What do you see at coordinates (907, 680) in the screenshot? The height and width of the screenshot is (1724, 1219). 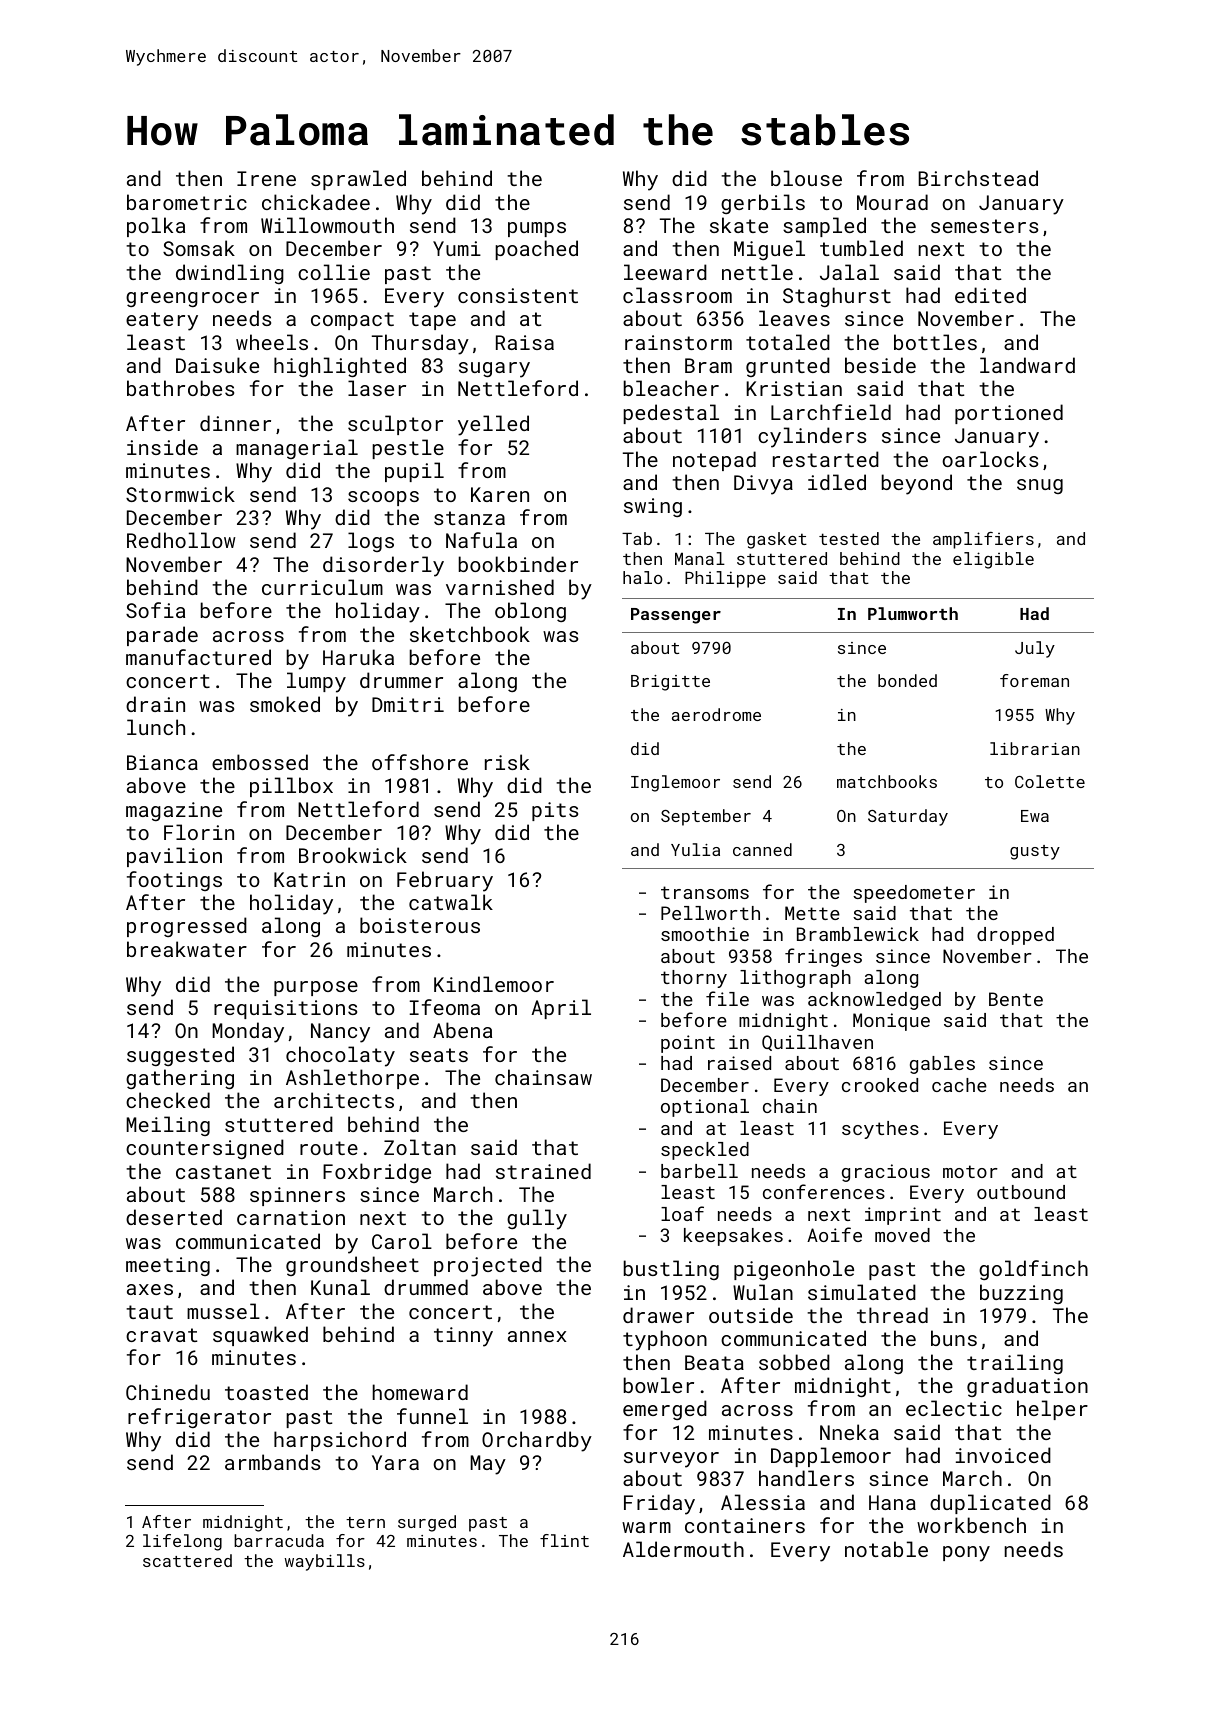 I see `bonded` at bounding box center [907, 680].
